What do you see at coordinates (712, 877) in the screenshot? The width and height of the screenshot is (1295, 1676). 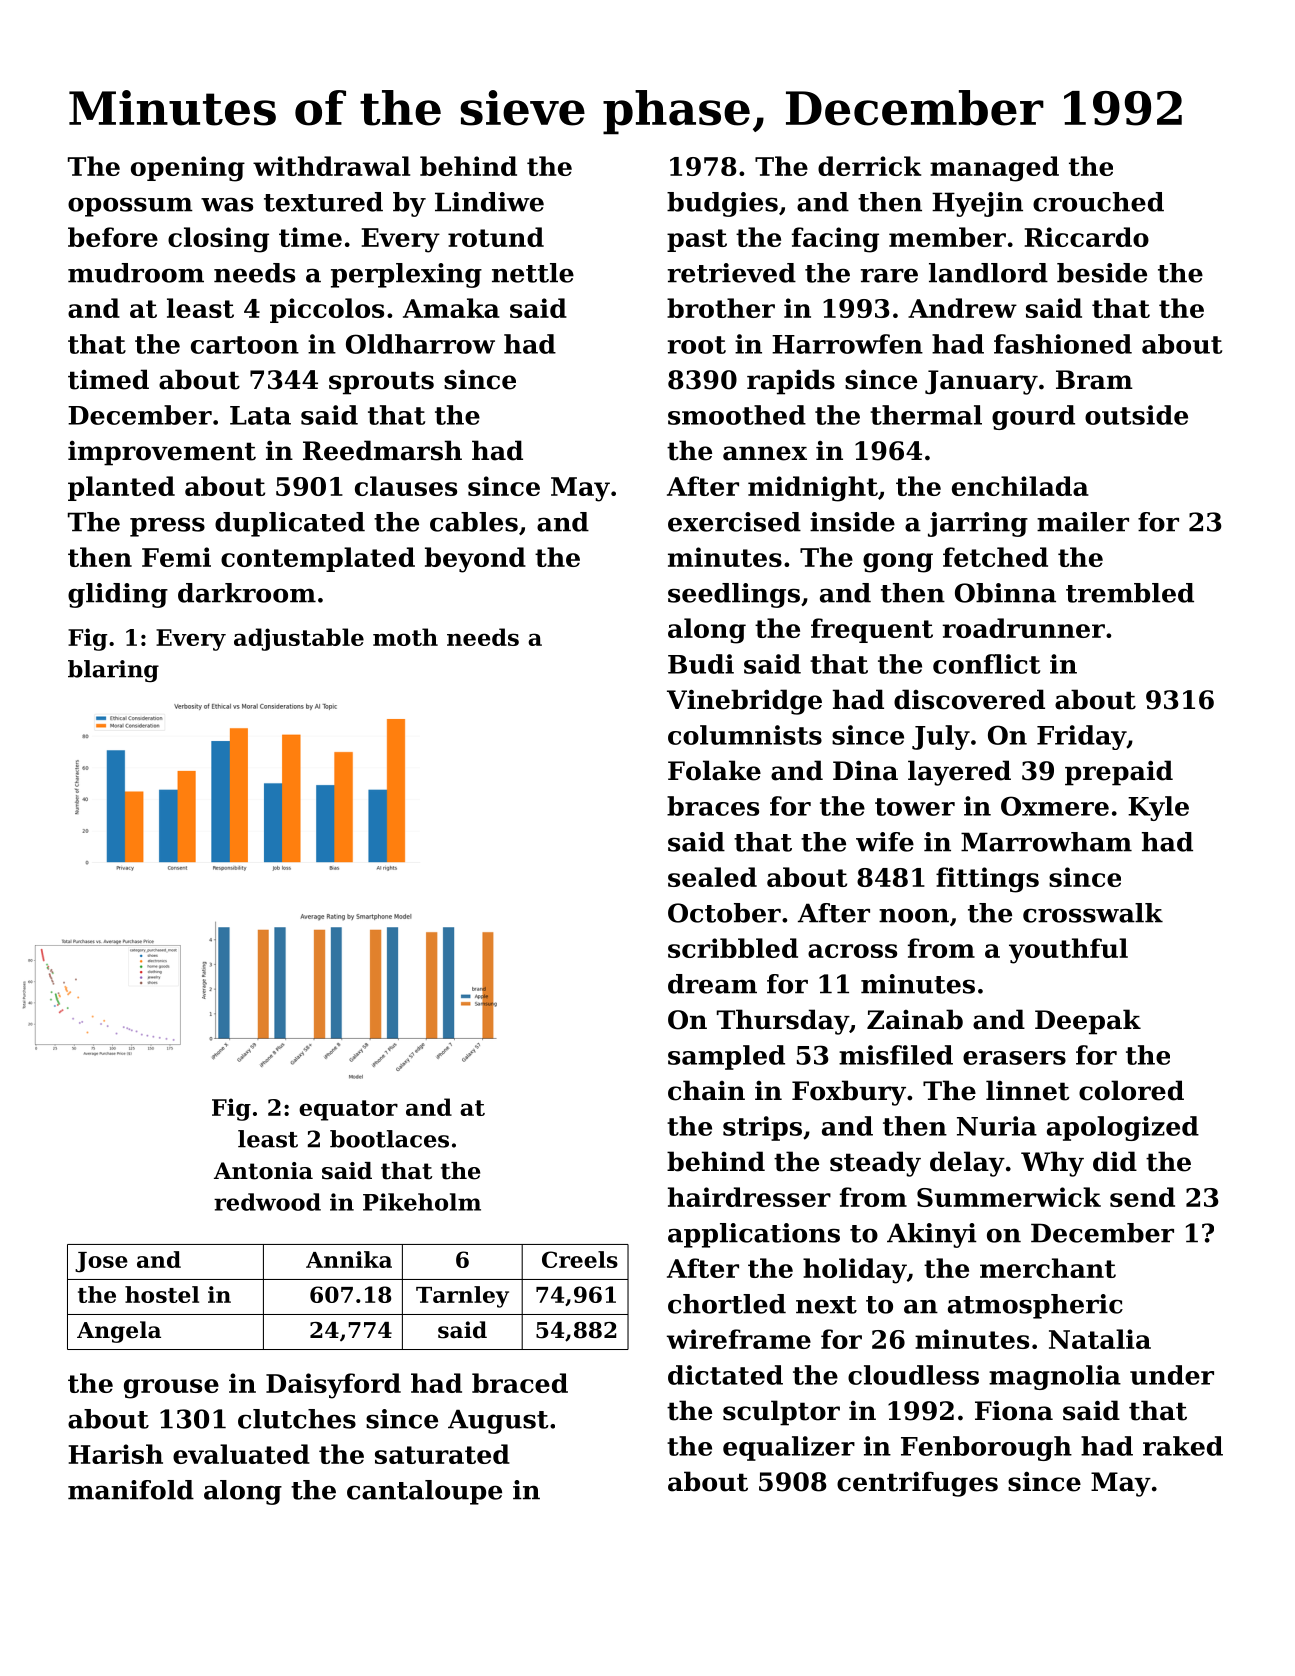 I see `sealed` at bounding box center [712, 877].
